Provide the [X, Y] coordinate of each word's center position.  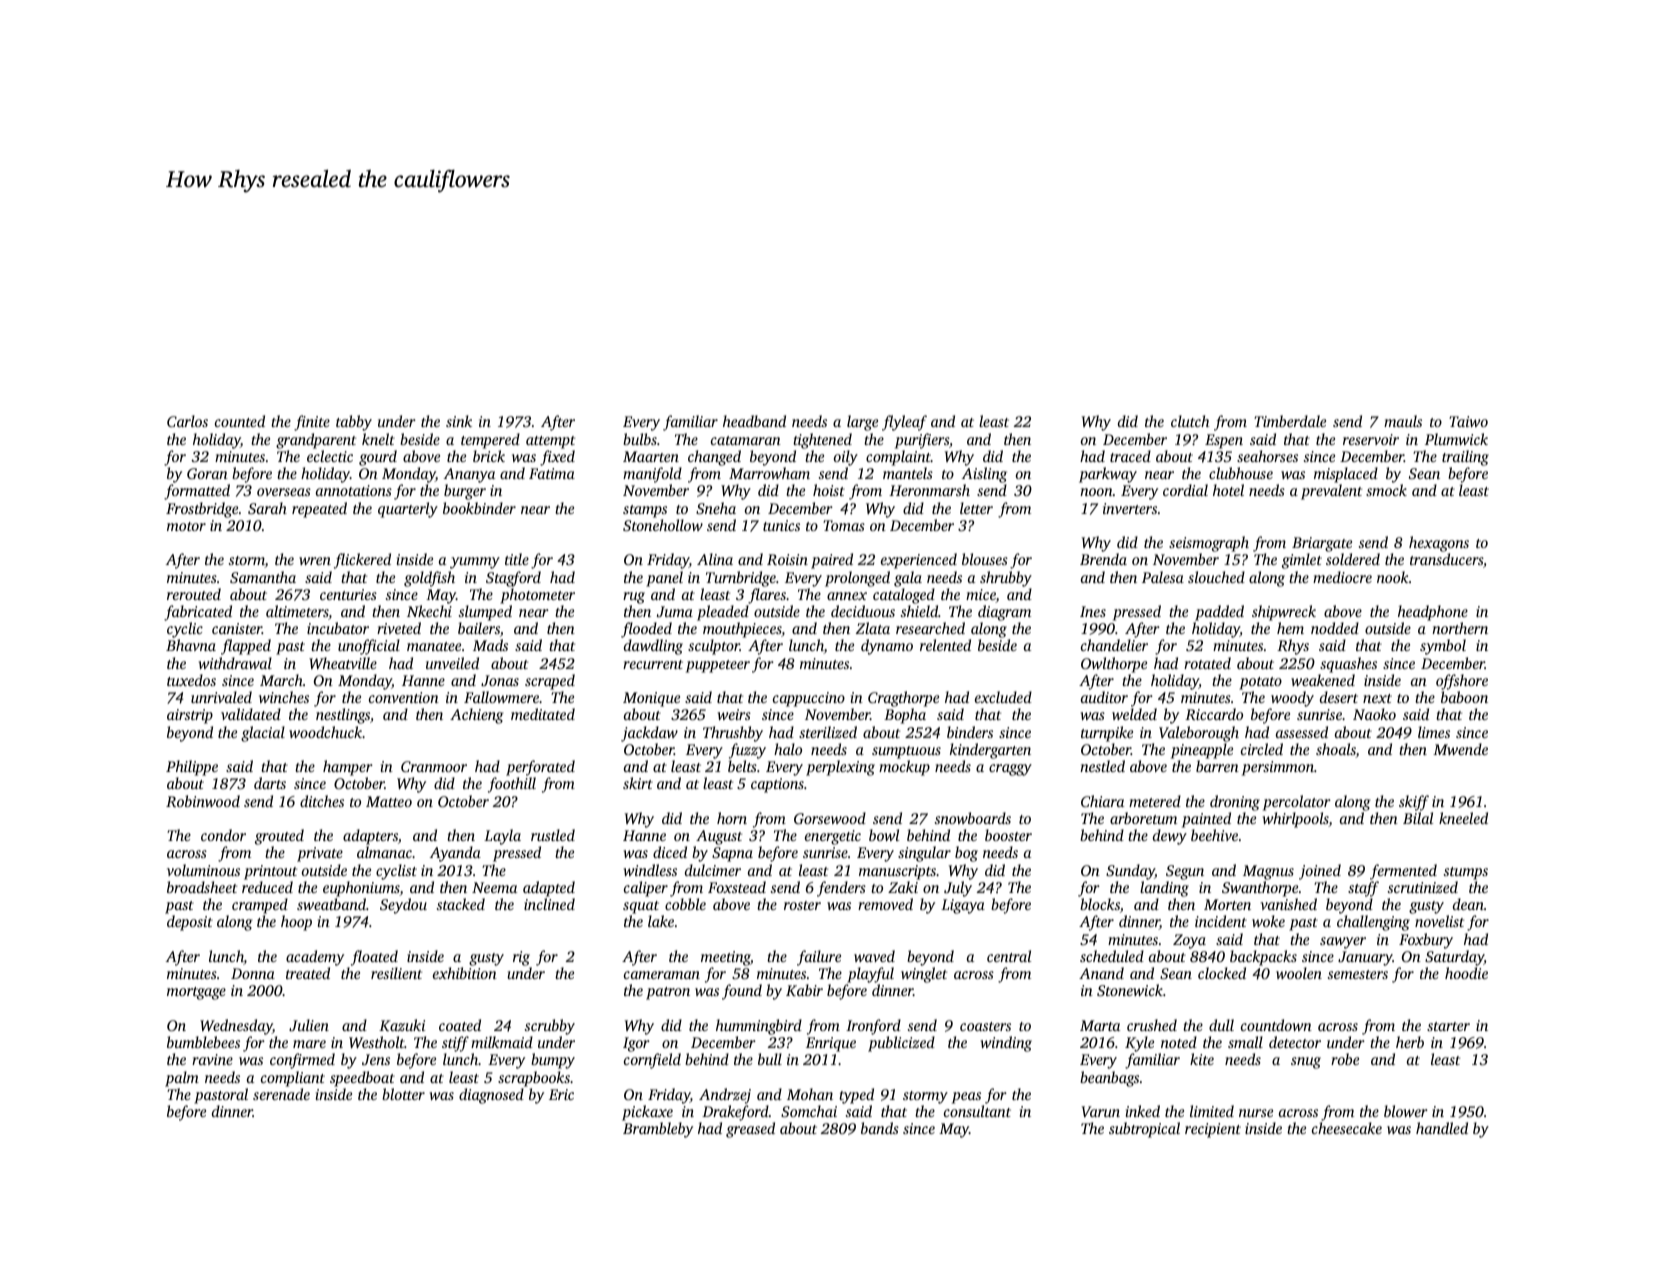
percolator [1297, 803]
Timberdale [1290, 421]
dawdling [653, 647]
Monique [651, 699]
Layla [502, 837]
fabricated [198, 613]
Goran [207, 473]
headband [754, 421]
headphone [1433, 613]
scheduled [1112, 956]
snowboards [973, 818]
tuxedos [191, 680]
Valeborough [1199, 734]
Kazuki [402, 1025]
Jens [376, 1059]
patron [668, 993]
